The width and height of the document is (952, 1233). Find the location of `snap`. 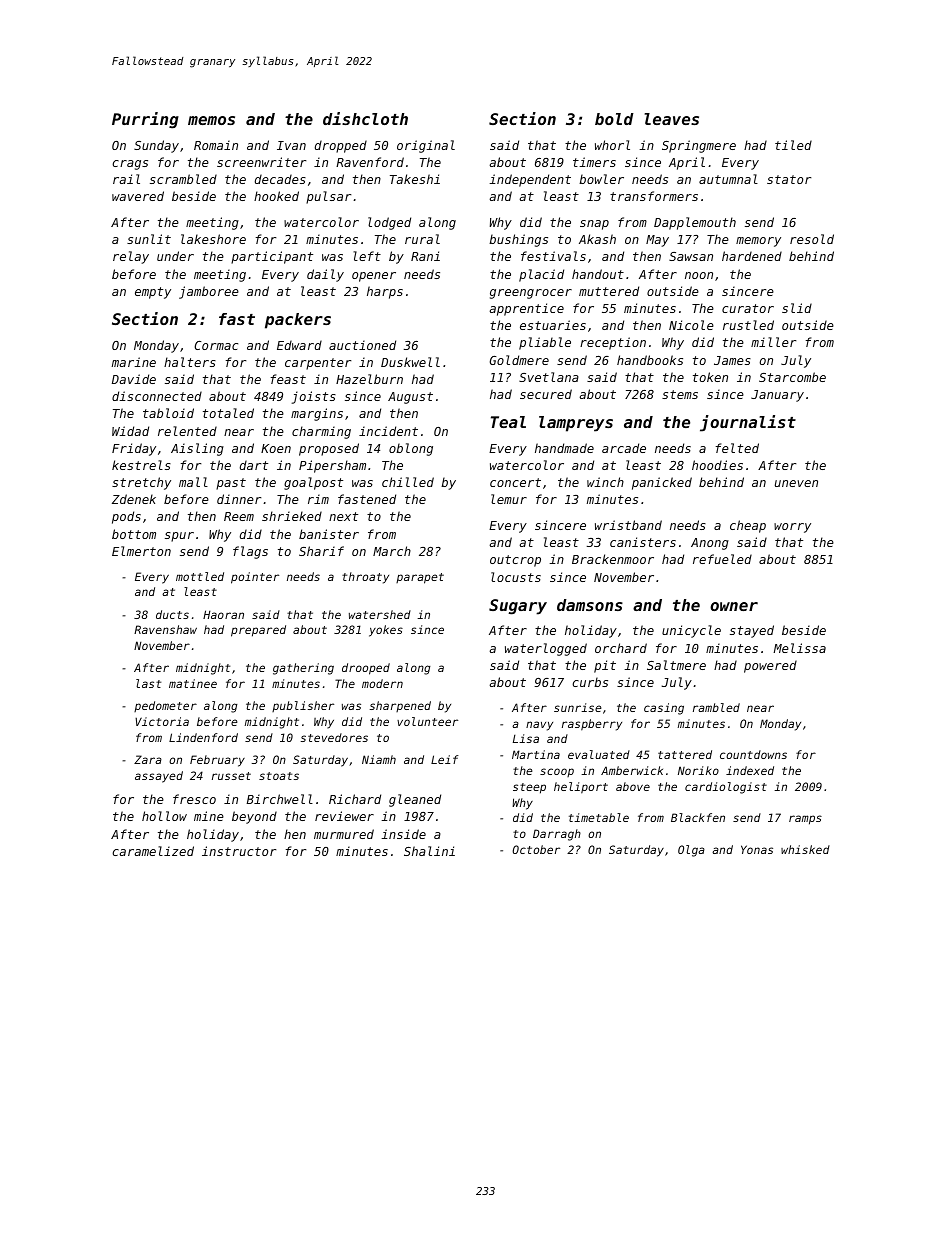

snap is located at coordinates (594, 225).
